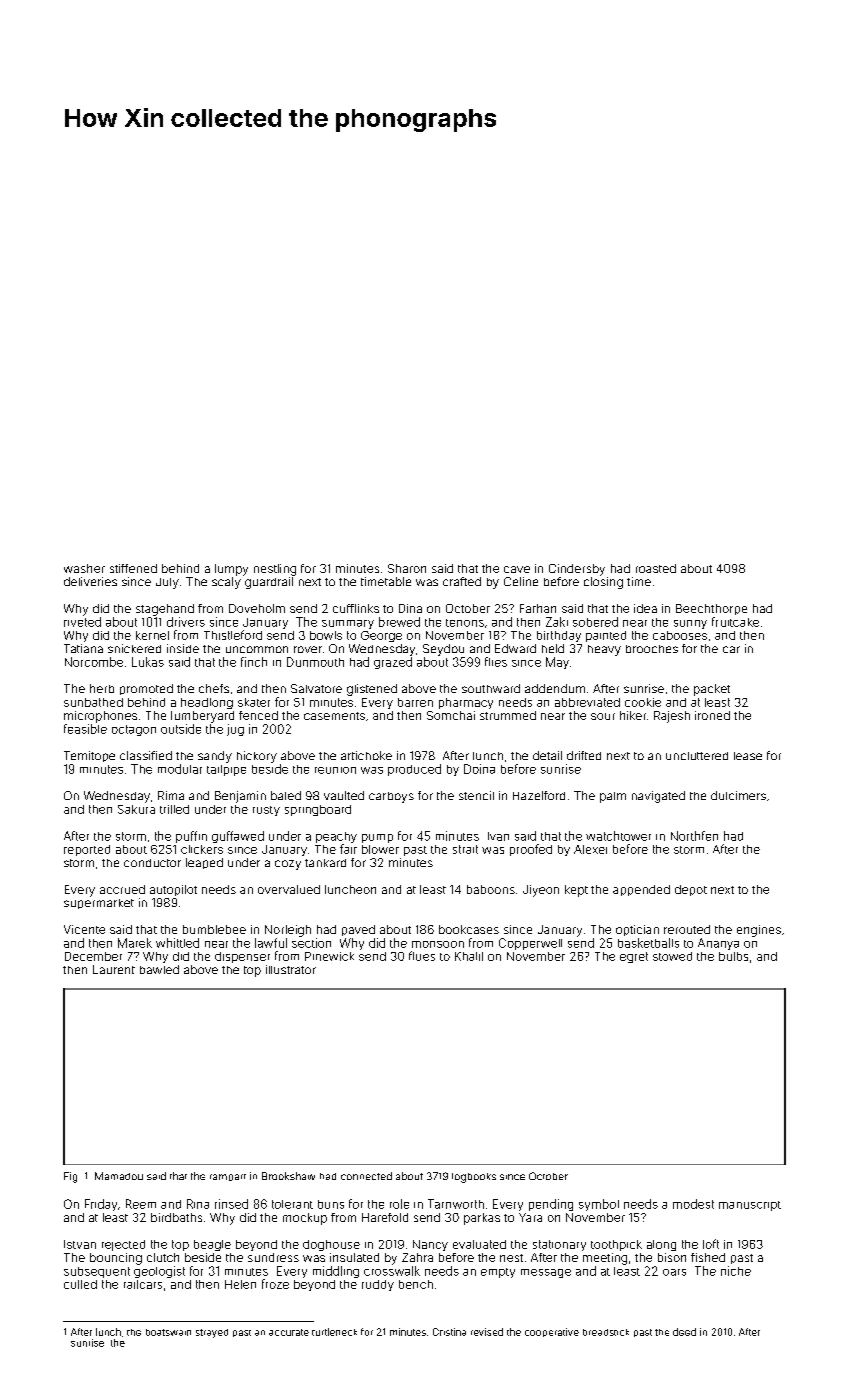  Describe the element at coordinates (759, 931) in the screenshot. I see `engines` at that location.
